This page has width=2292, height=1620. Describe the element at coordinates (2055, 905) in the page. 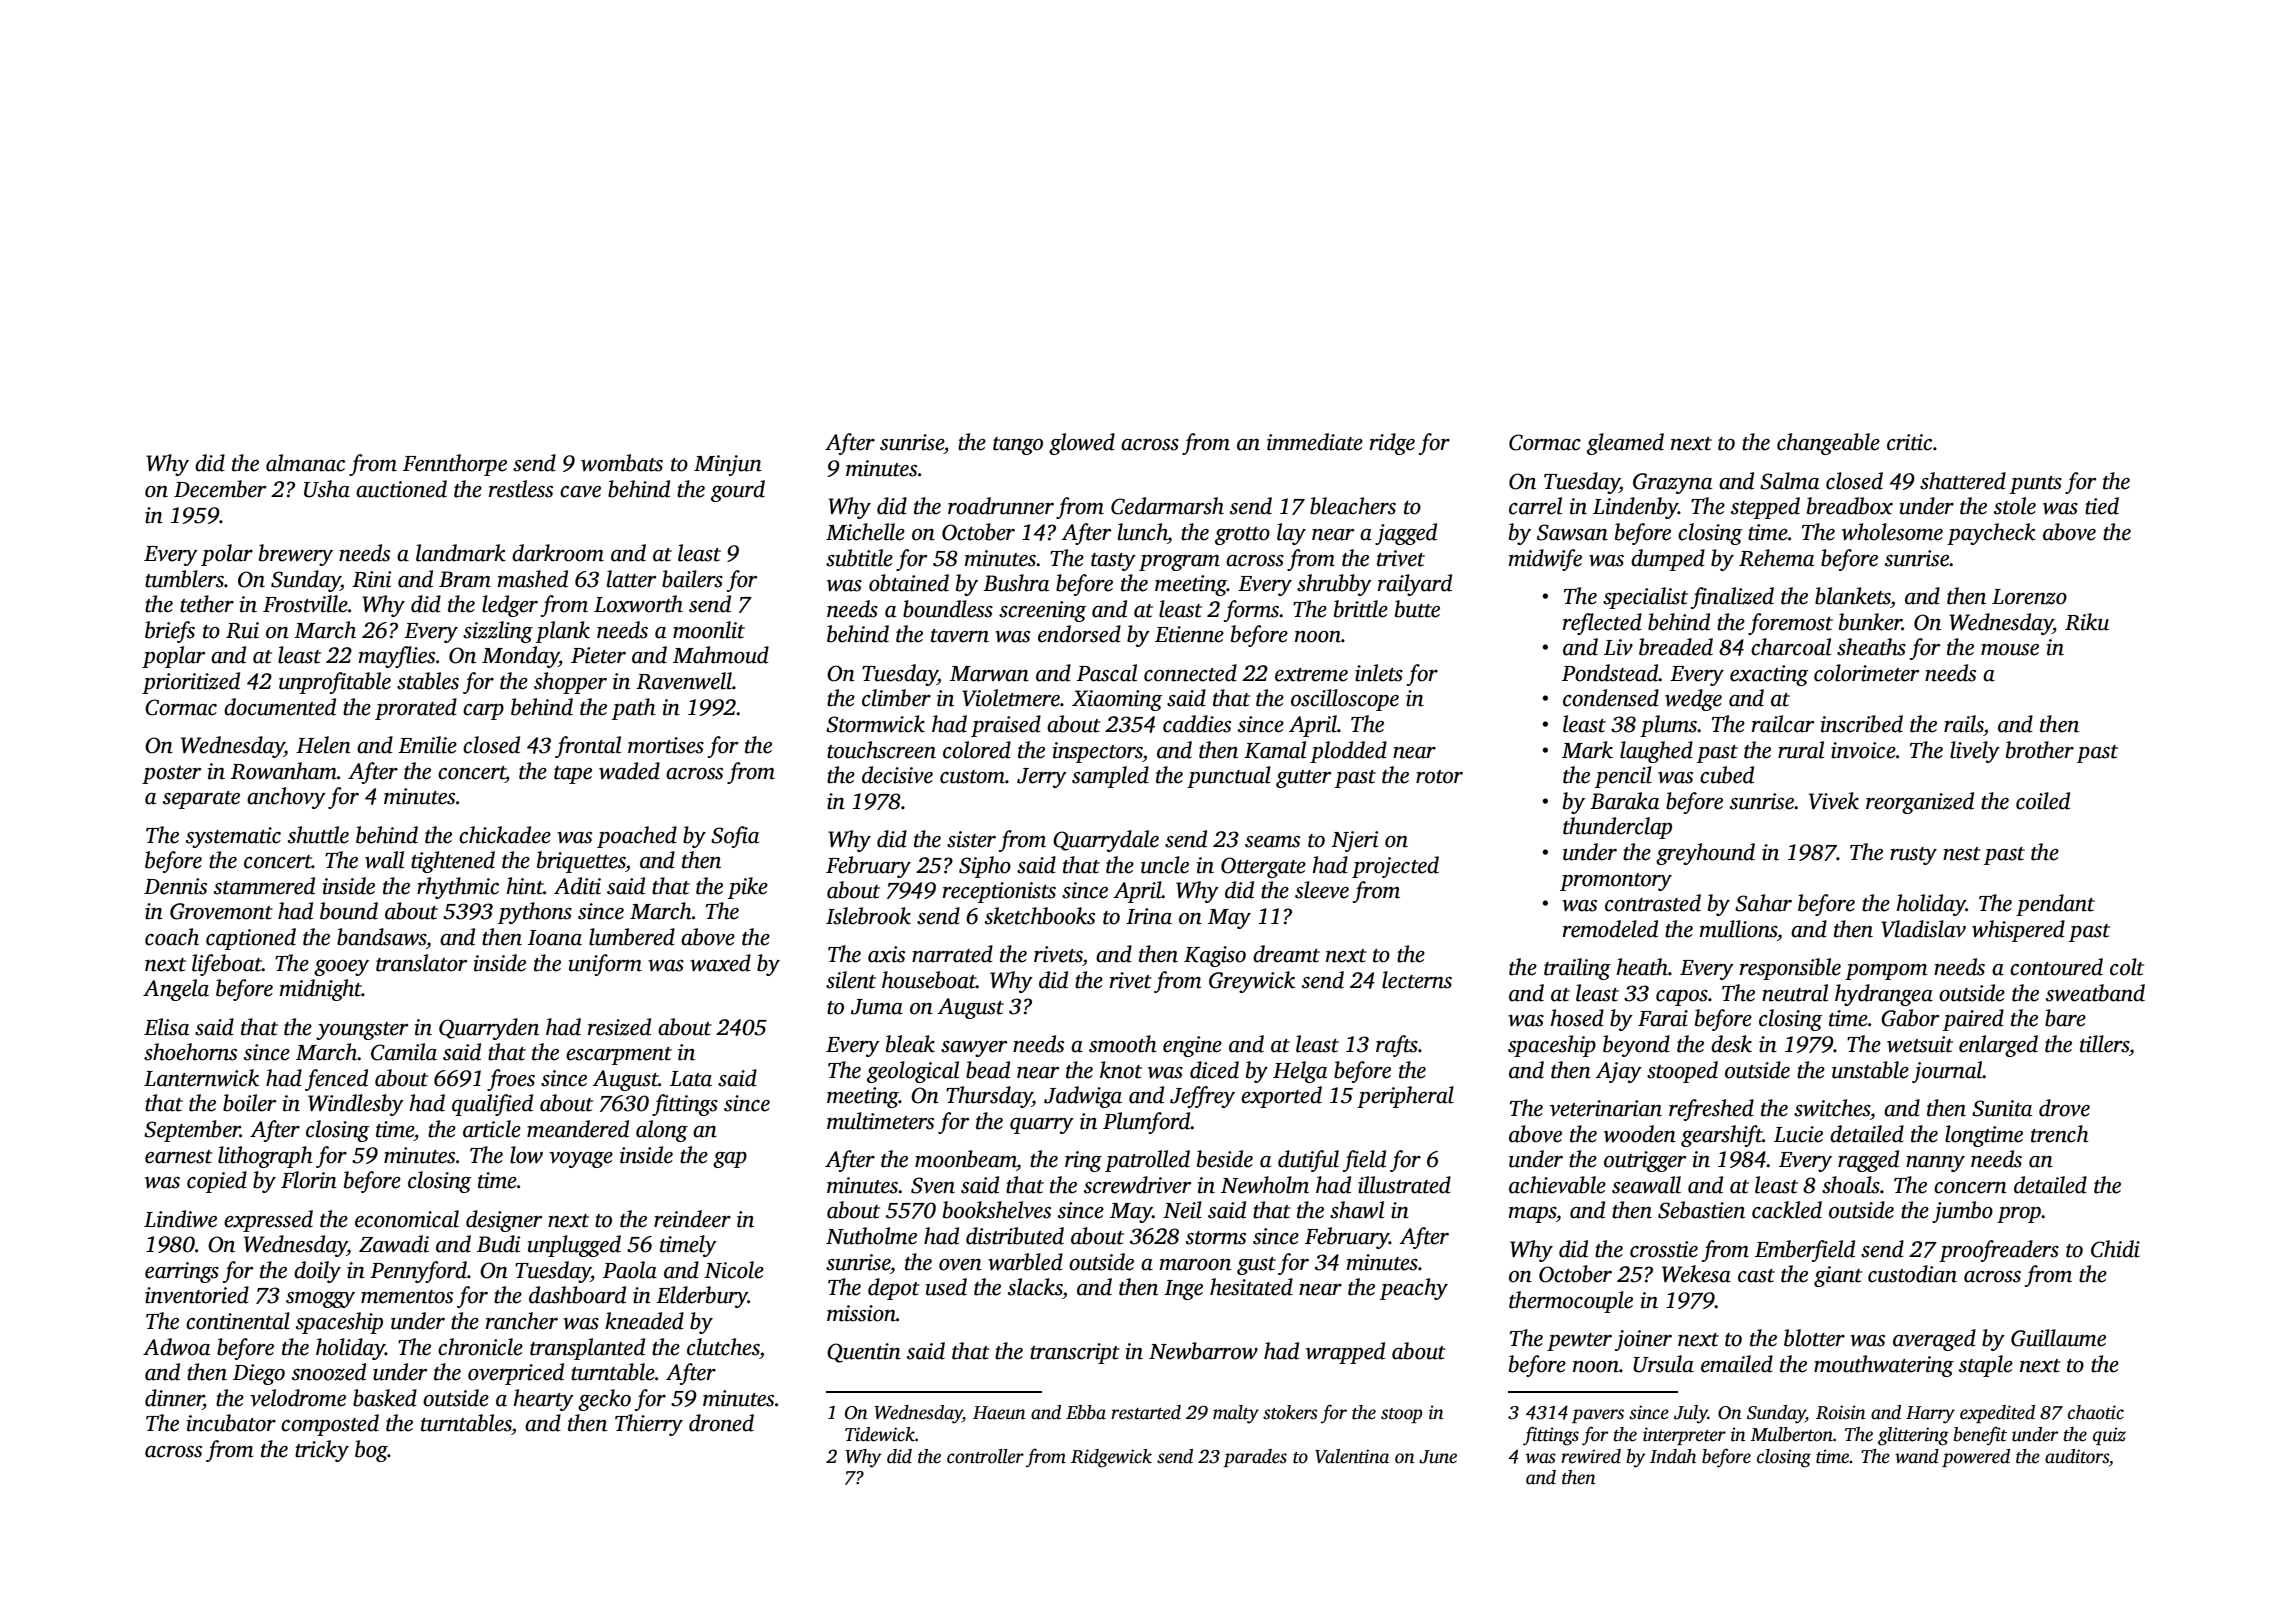

I see `pendant` at that location.
